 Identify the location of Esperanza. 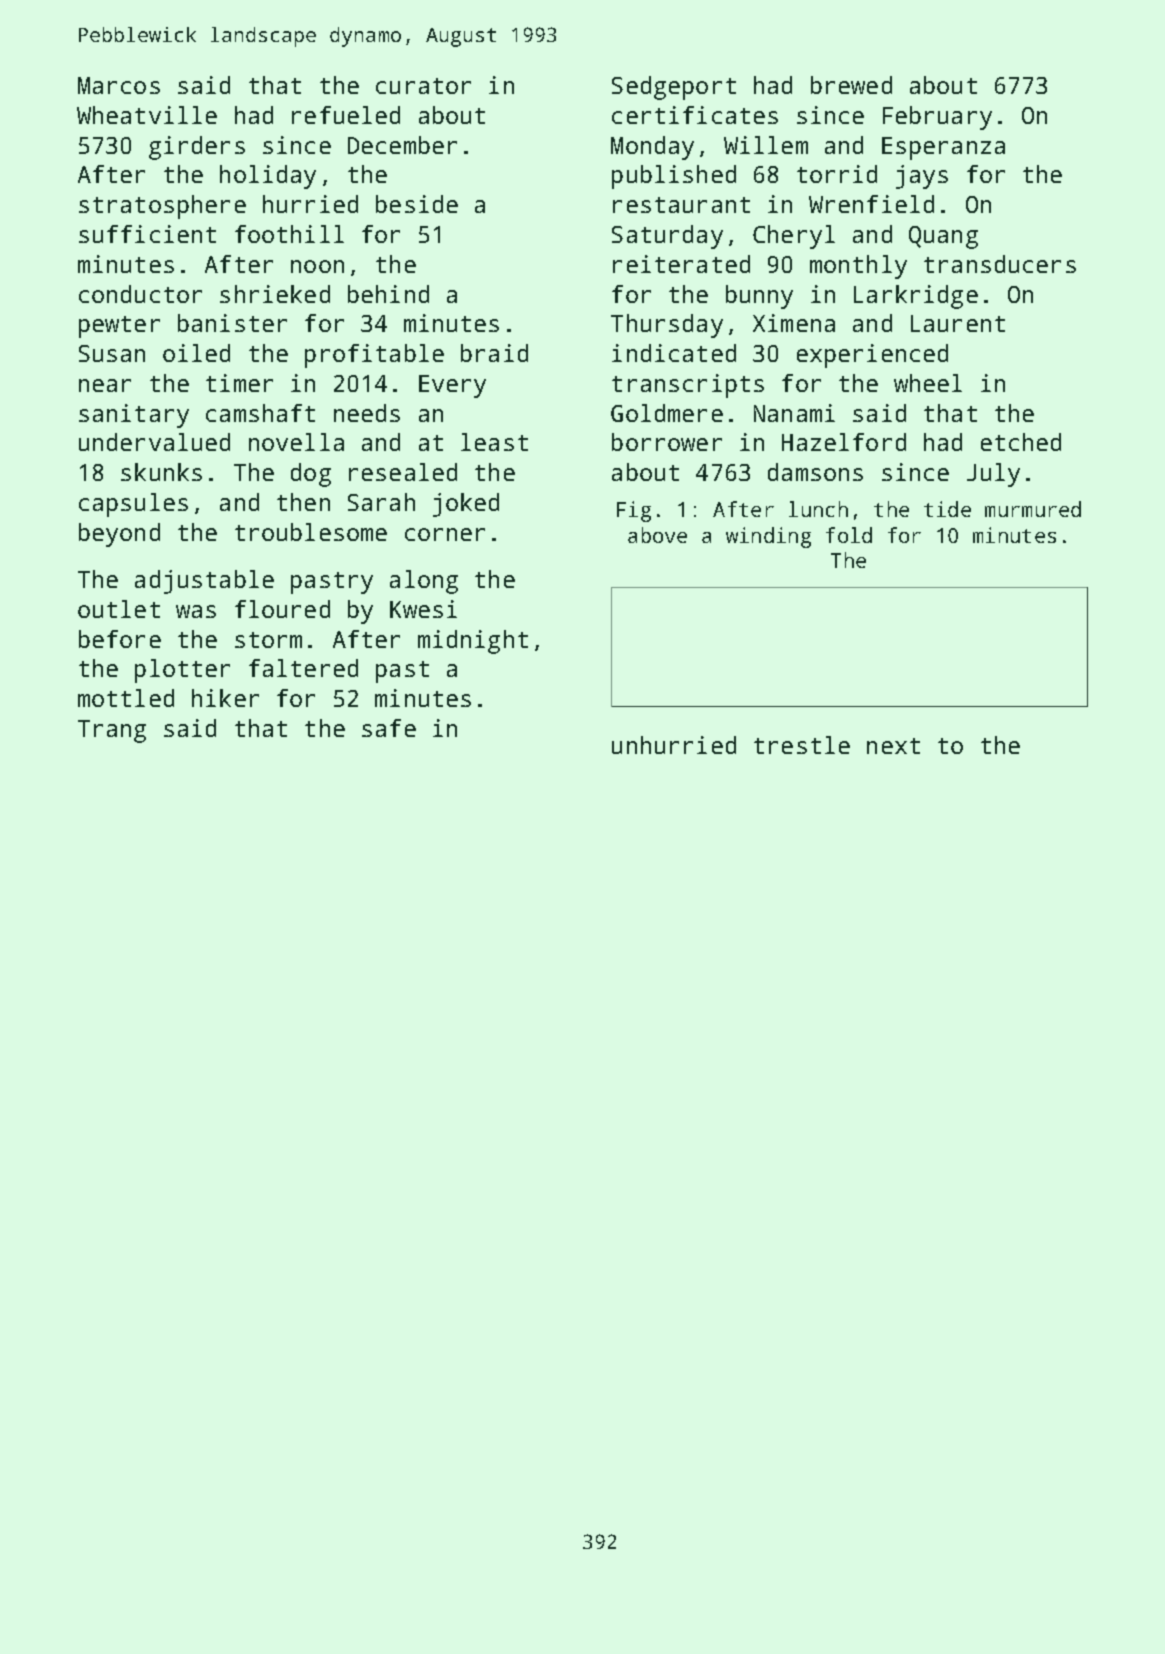
(943, 148).
